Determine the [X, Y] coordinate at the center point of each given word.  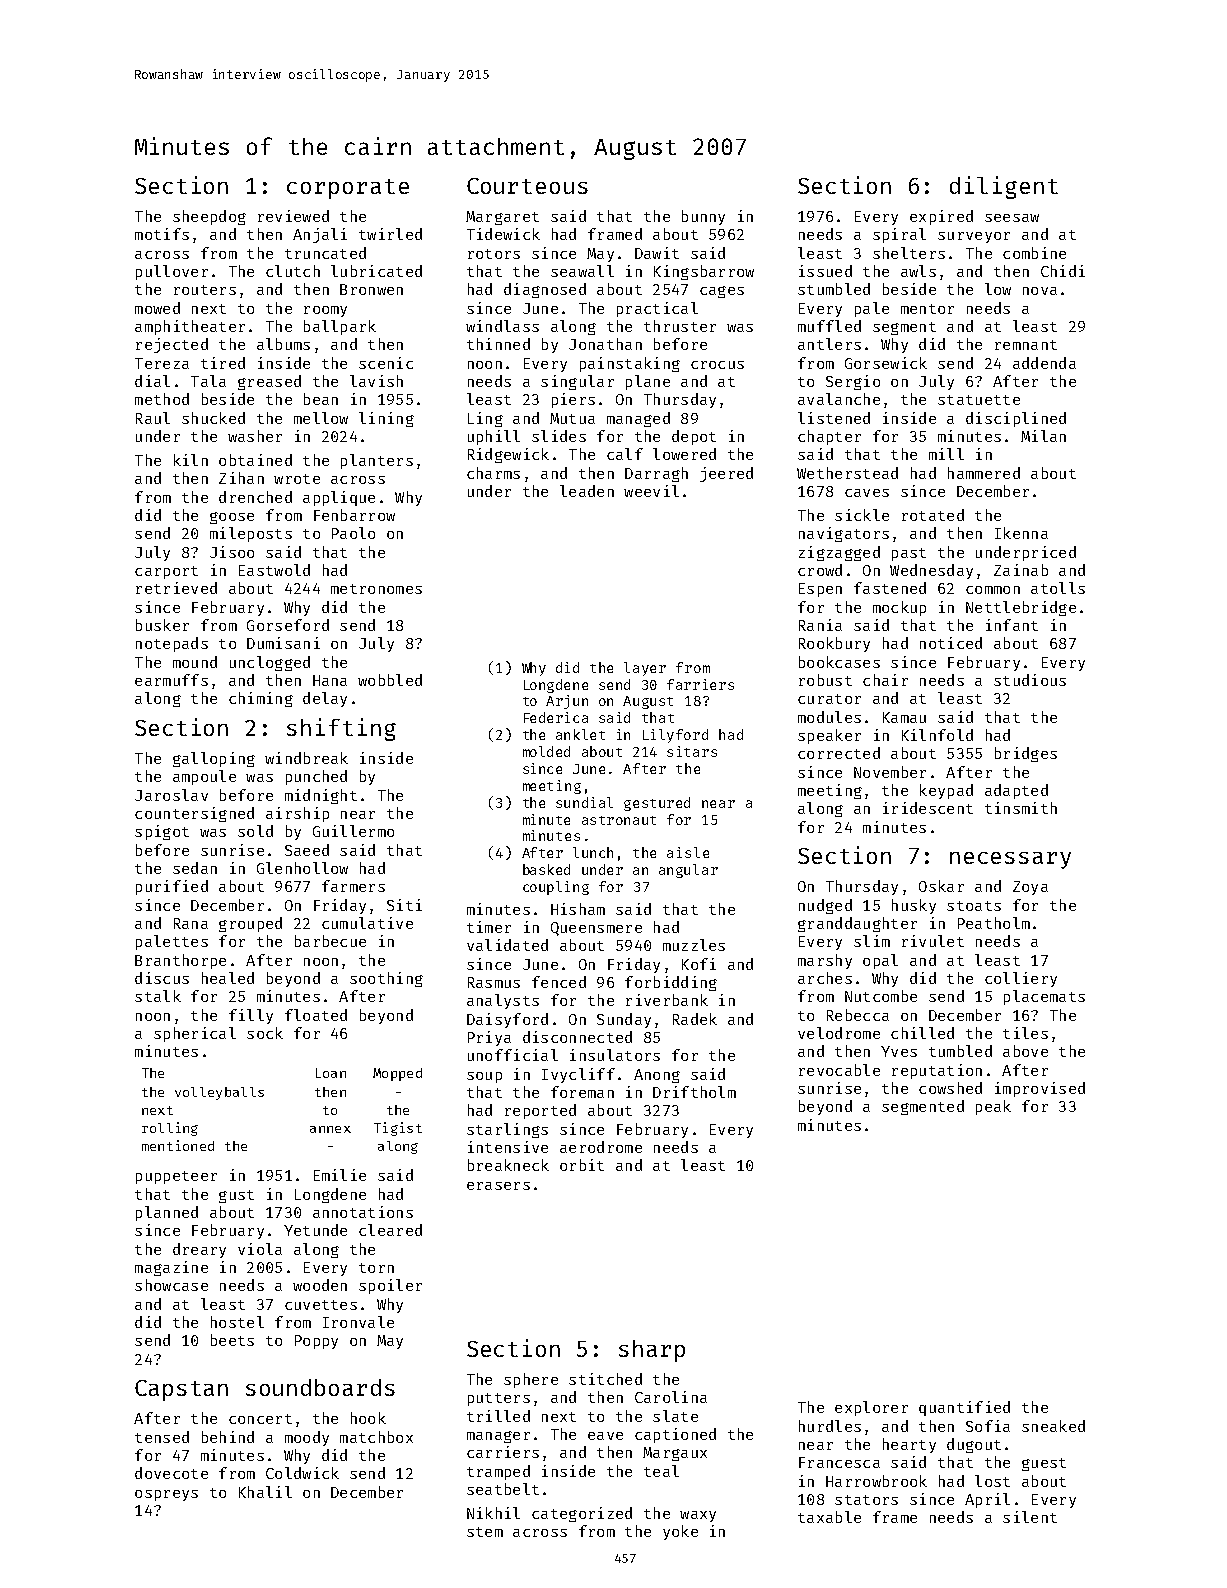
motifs [162, 234]
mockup [899, 608]
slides [559, 436]
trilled [498, 1416]
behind [228, 1437]
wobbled [390, 680]
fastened [890, 588]
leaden [587, 491]
